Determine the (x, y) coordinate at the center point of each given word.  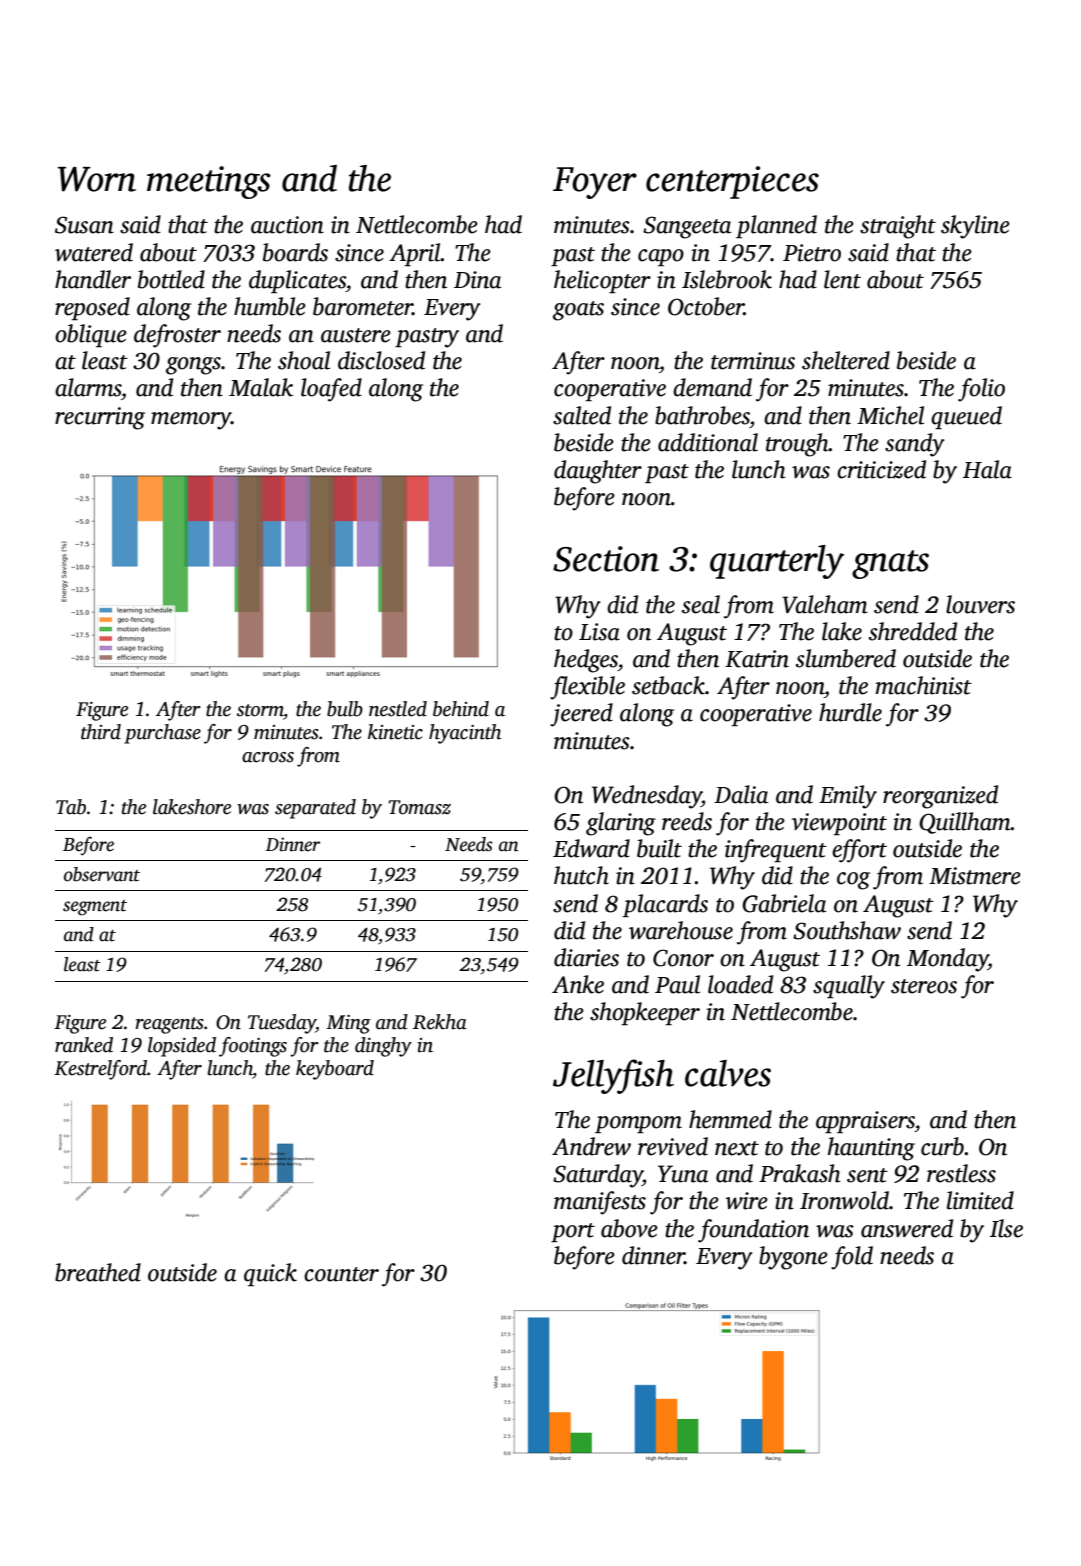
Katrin (757, 659)
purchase (162, 734)
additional (708, 442)
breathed (98, 1272)
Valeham (824, 604)
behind (461, 709)
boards (295, 252)
